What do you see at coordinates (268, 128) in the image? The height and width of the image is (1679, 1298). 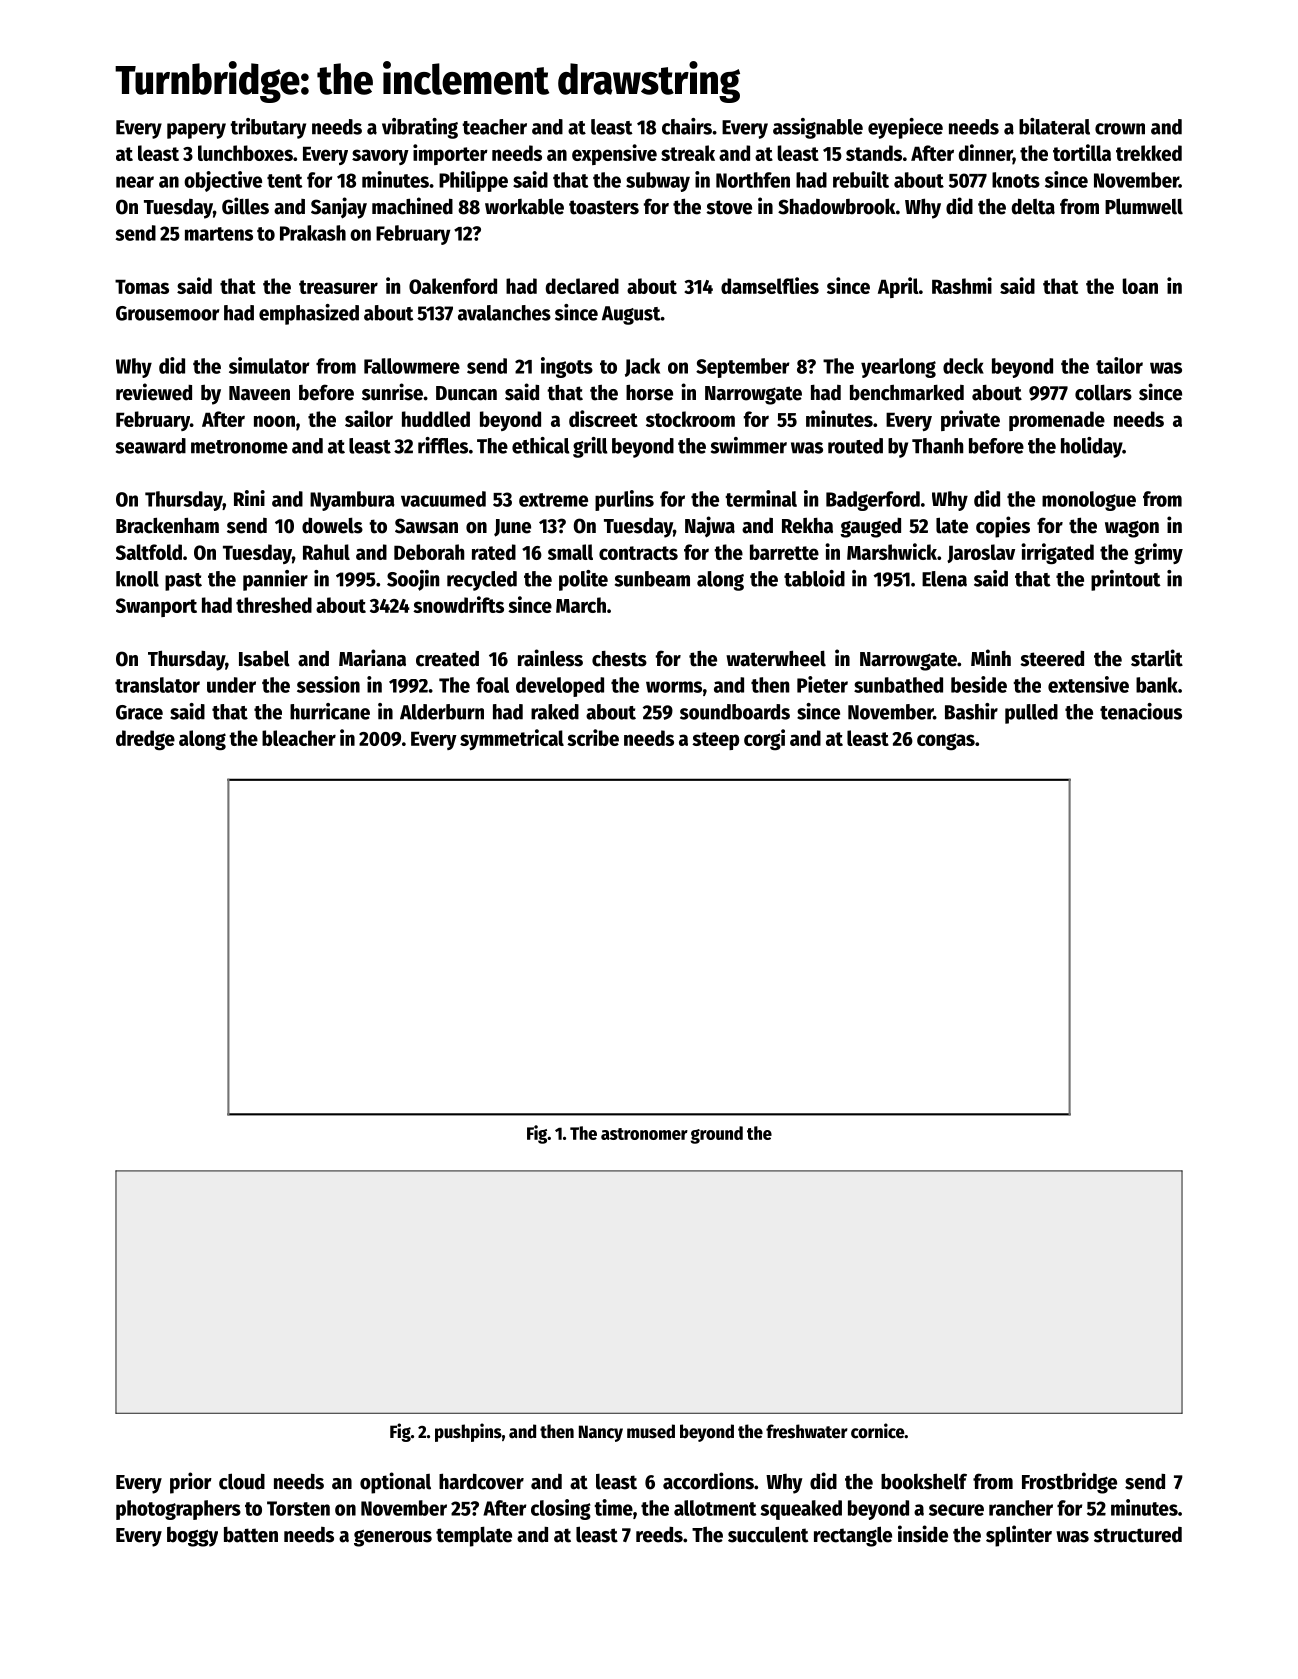 I see `tributary` at bounding box center [268, 128].
